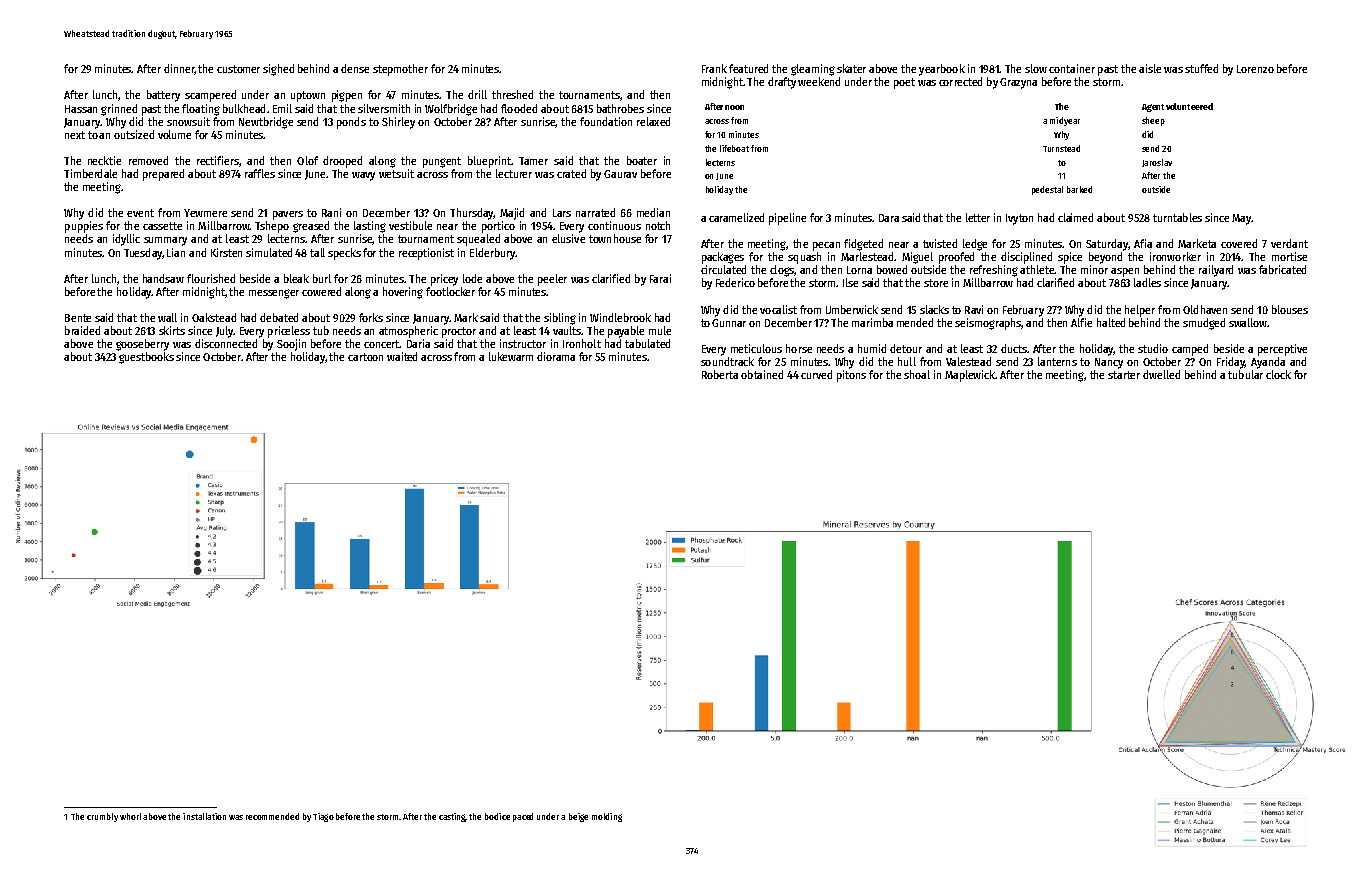  I want to click on shoal, so click(917, 374).
